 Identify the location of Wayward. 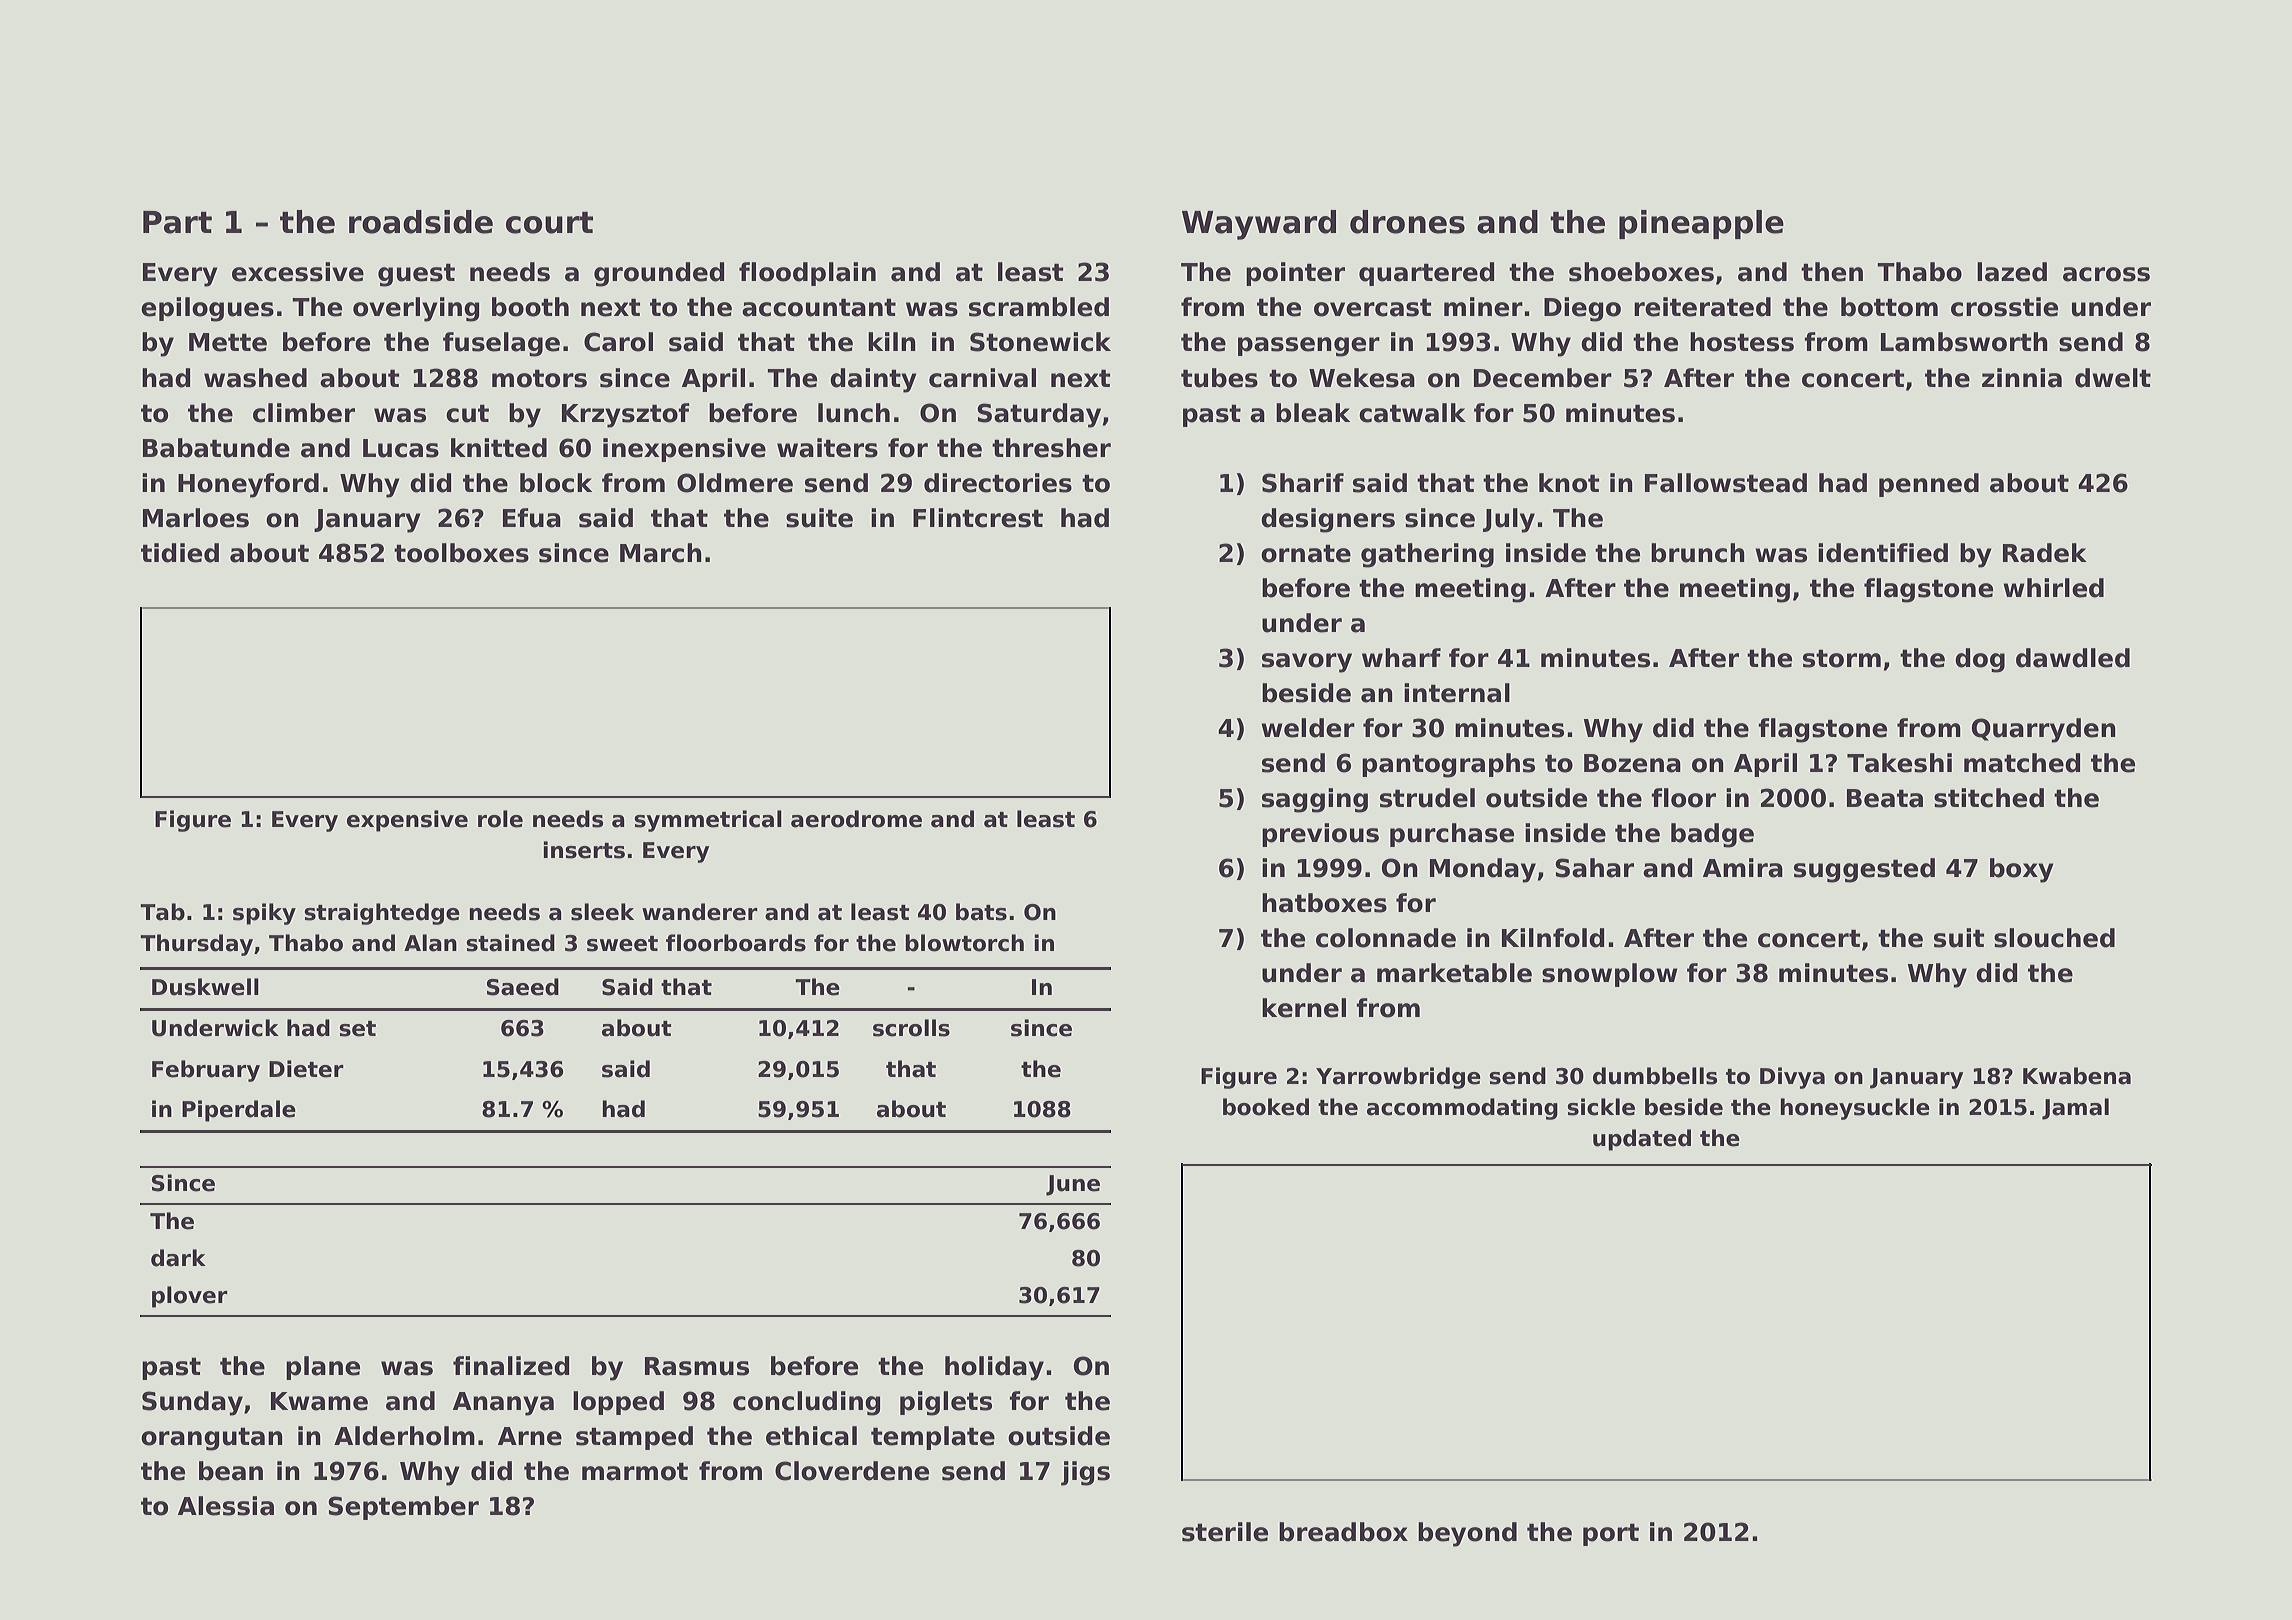
(1259, 225).
